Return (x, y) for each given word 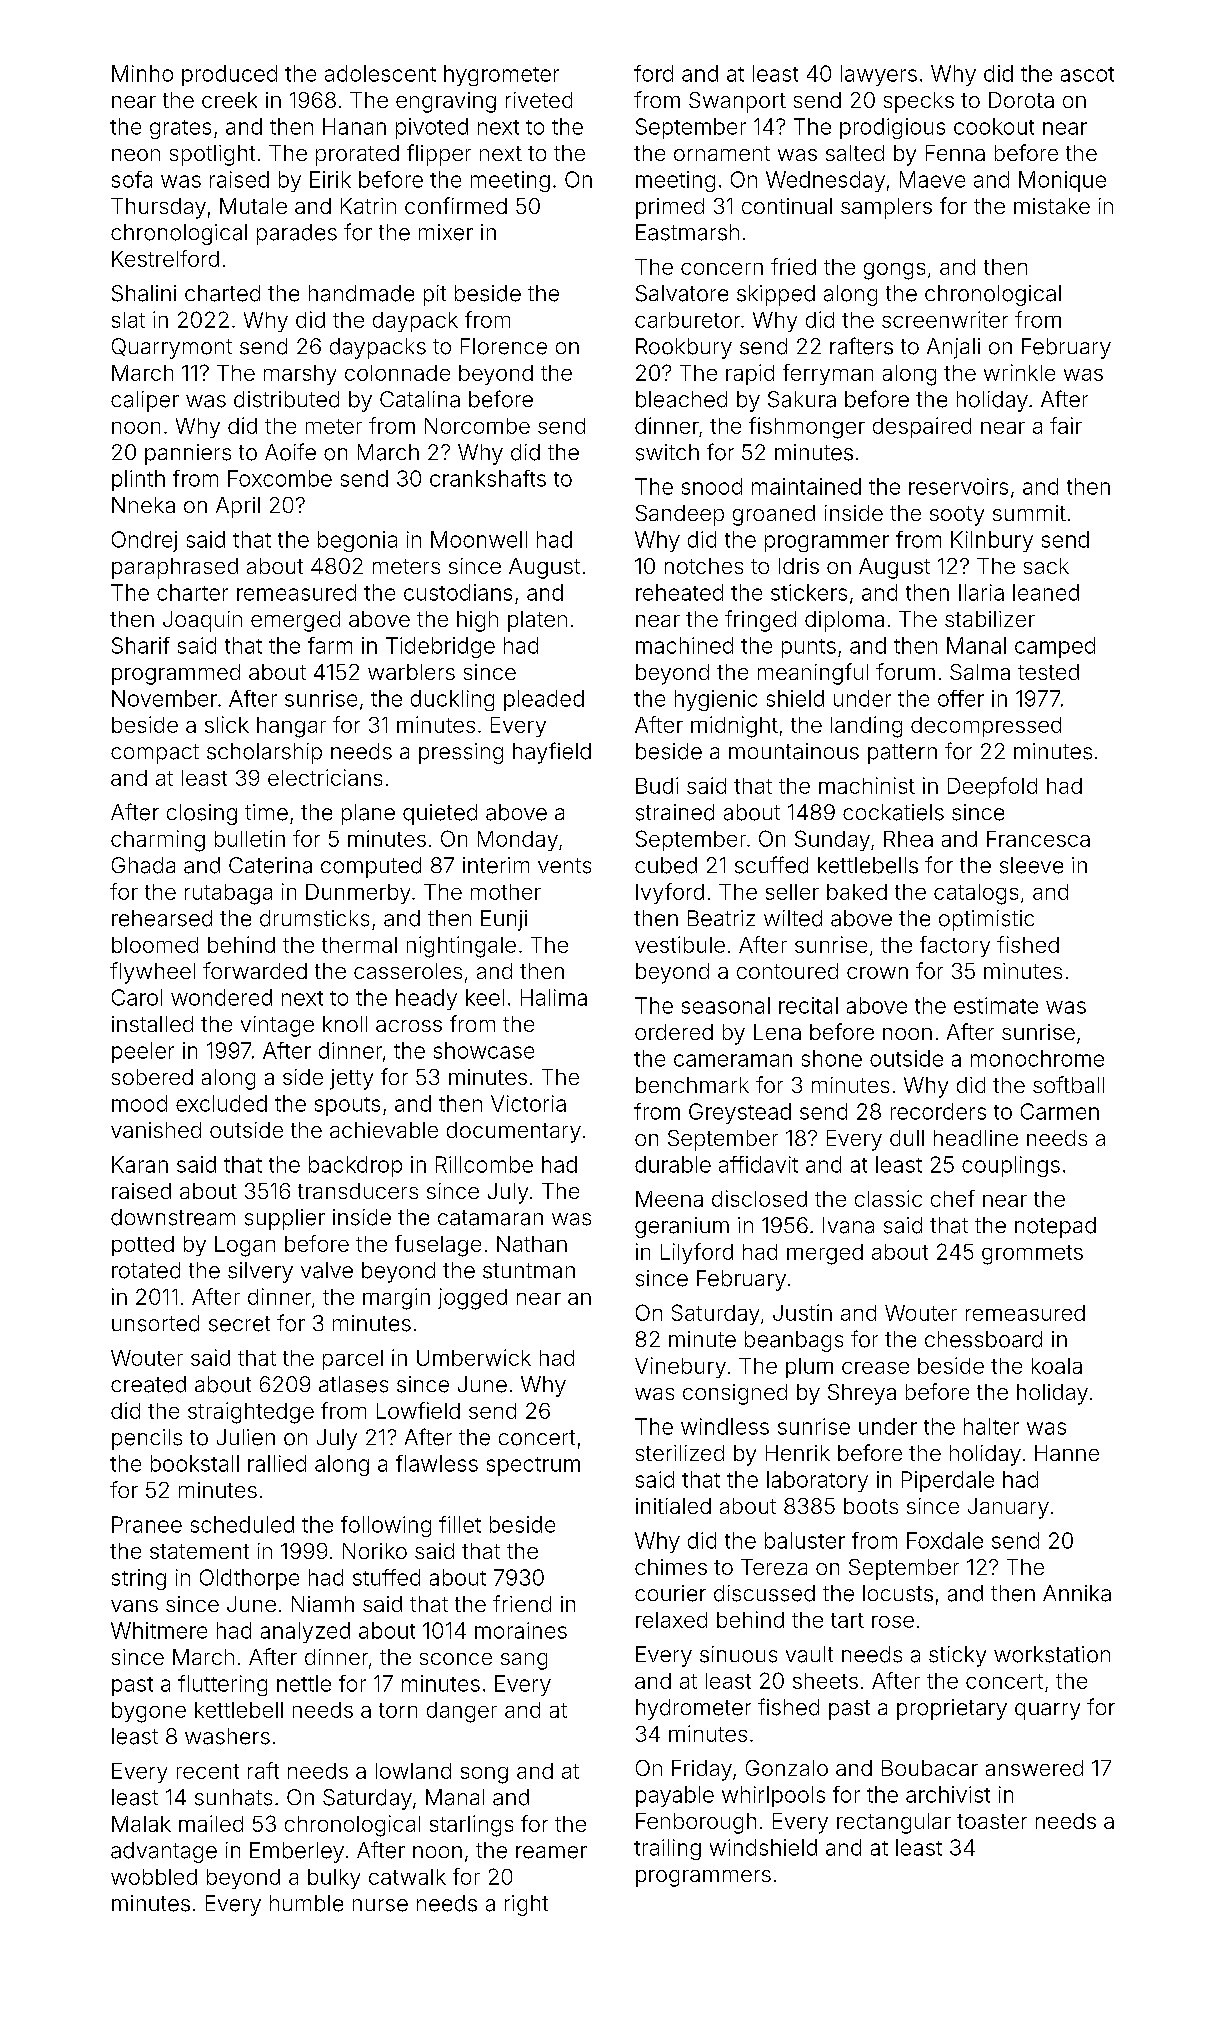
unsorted (155, 1323)
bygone (149, 1712)
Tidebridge (440, 647)
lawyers (879, 75)
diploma (844, 621)
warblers (411, 672)
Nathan (532, 1244)
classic (888, 1198)
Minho (142, 73)
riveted (539, 100)
